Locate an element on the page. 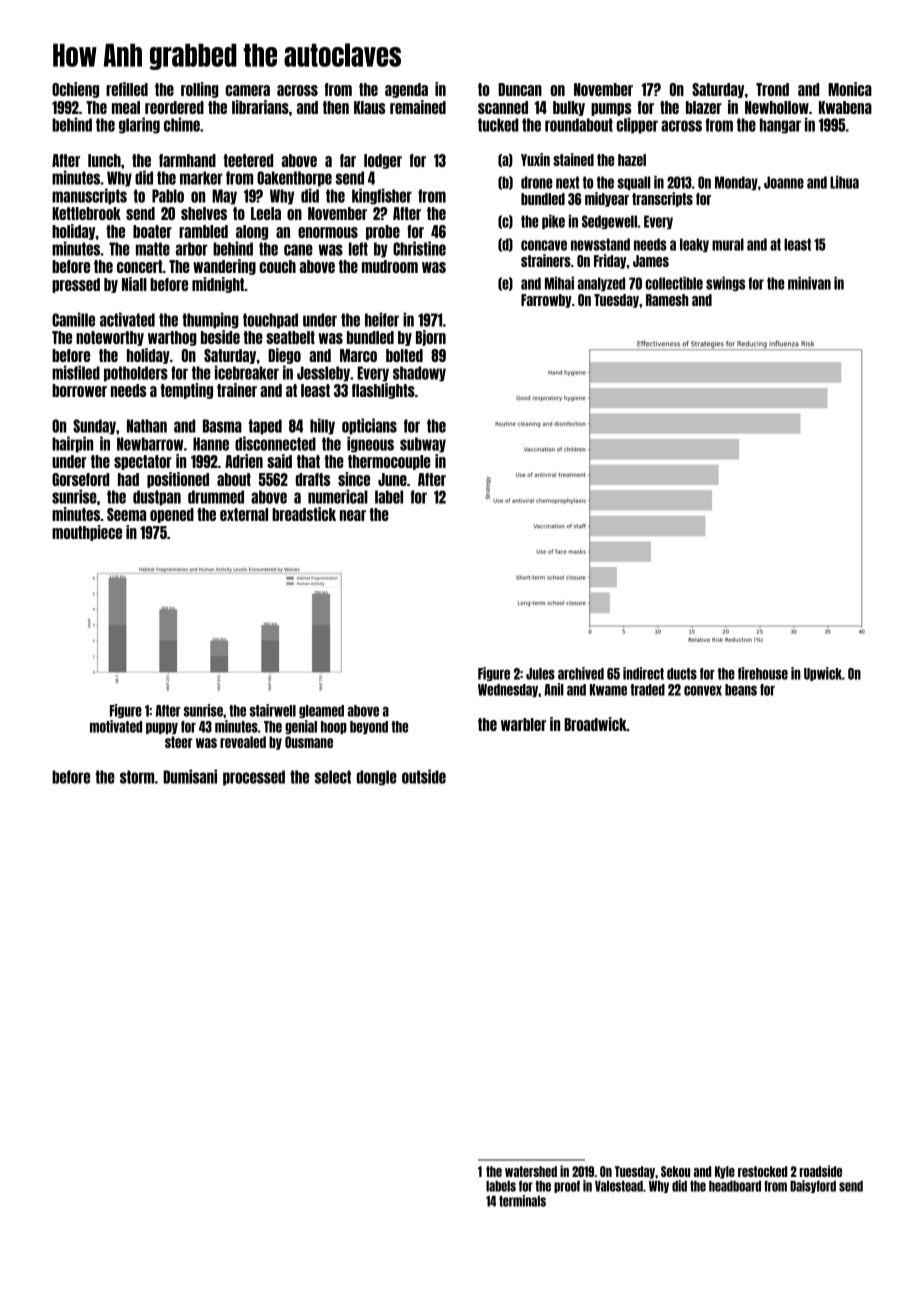  Monica is located at coordinates (850, 89).
